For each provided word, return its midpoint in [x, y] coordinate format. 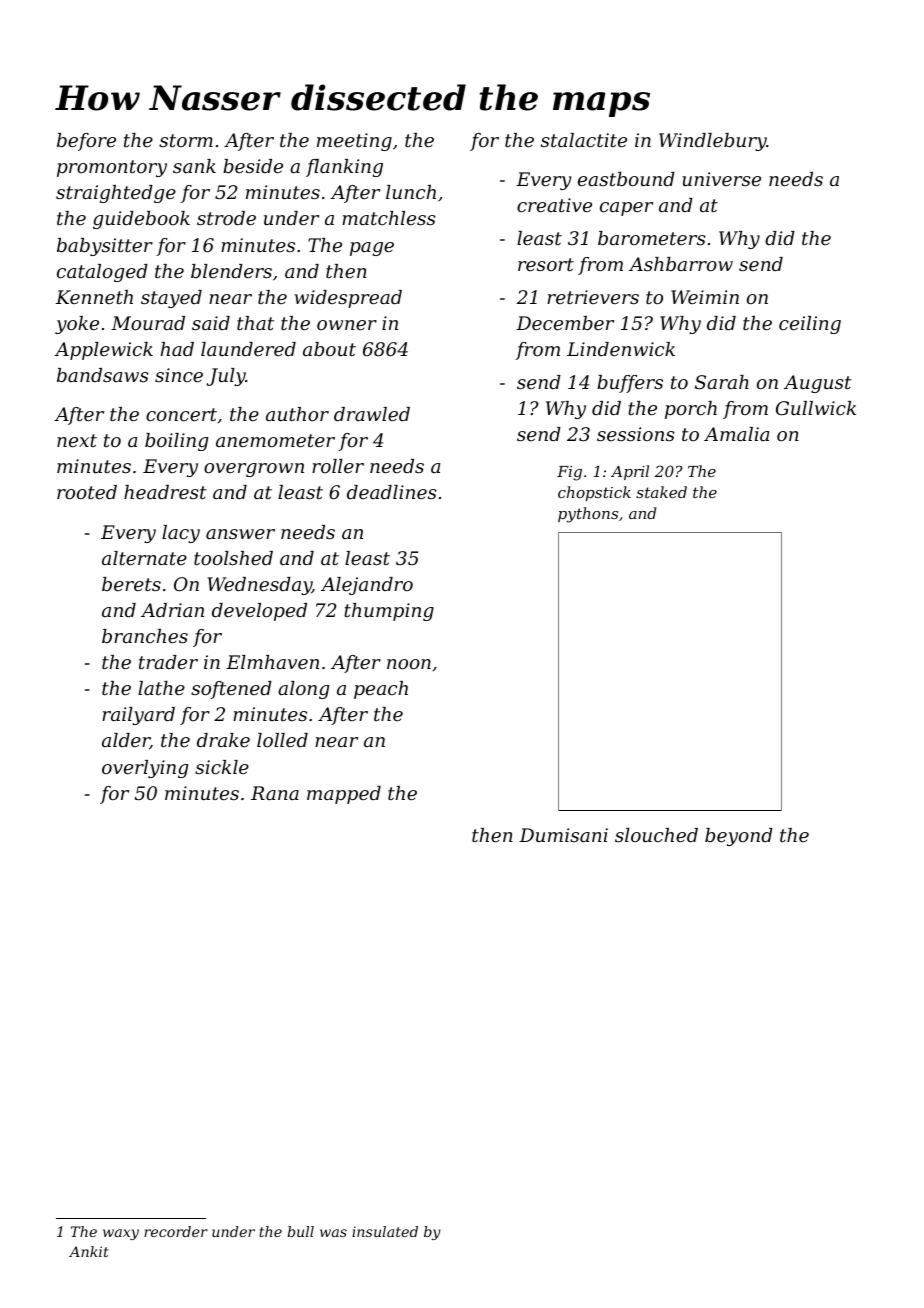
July [226, 377]
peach [381, 690]
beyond [739, 837]
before [86, 142]
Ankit [89, 1251]
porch [691, 410]
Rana [275, 793]
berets [131, 584]
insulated [385, 1231]
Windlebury [713, 142]
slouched [656, 835]
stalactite [584, 140]
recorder [176, 1231]
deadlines [392, 492]
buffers [630, 384]
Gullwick [816, 408]
